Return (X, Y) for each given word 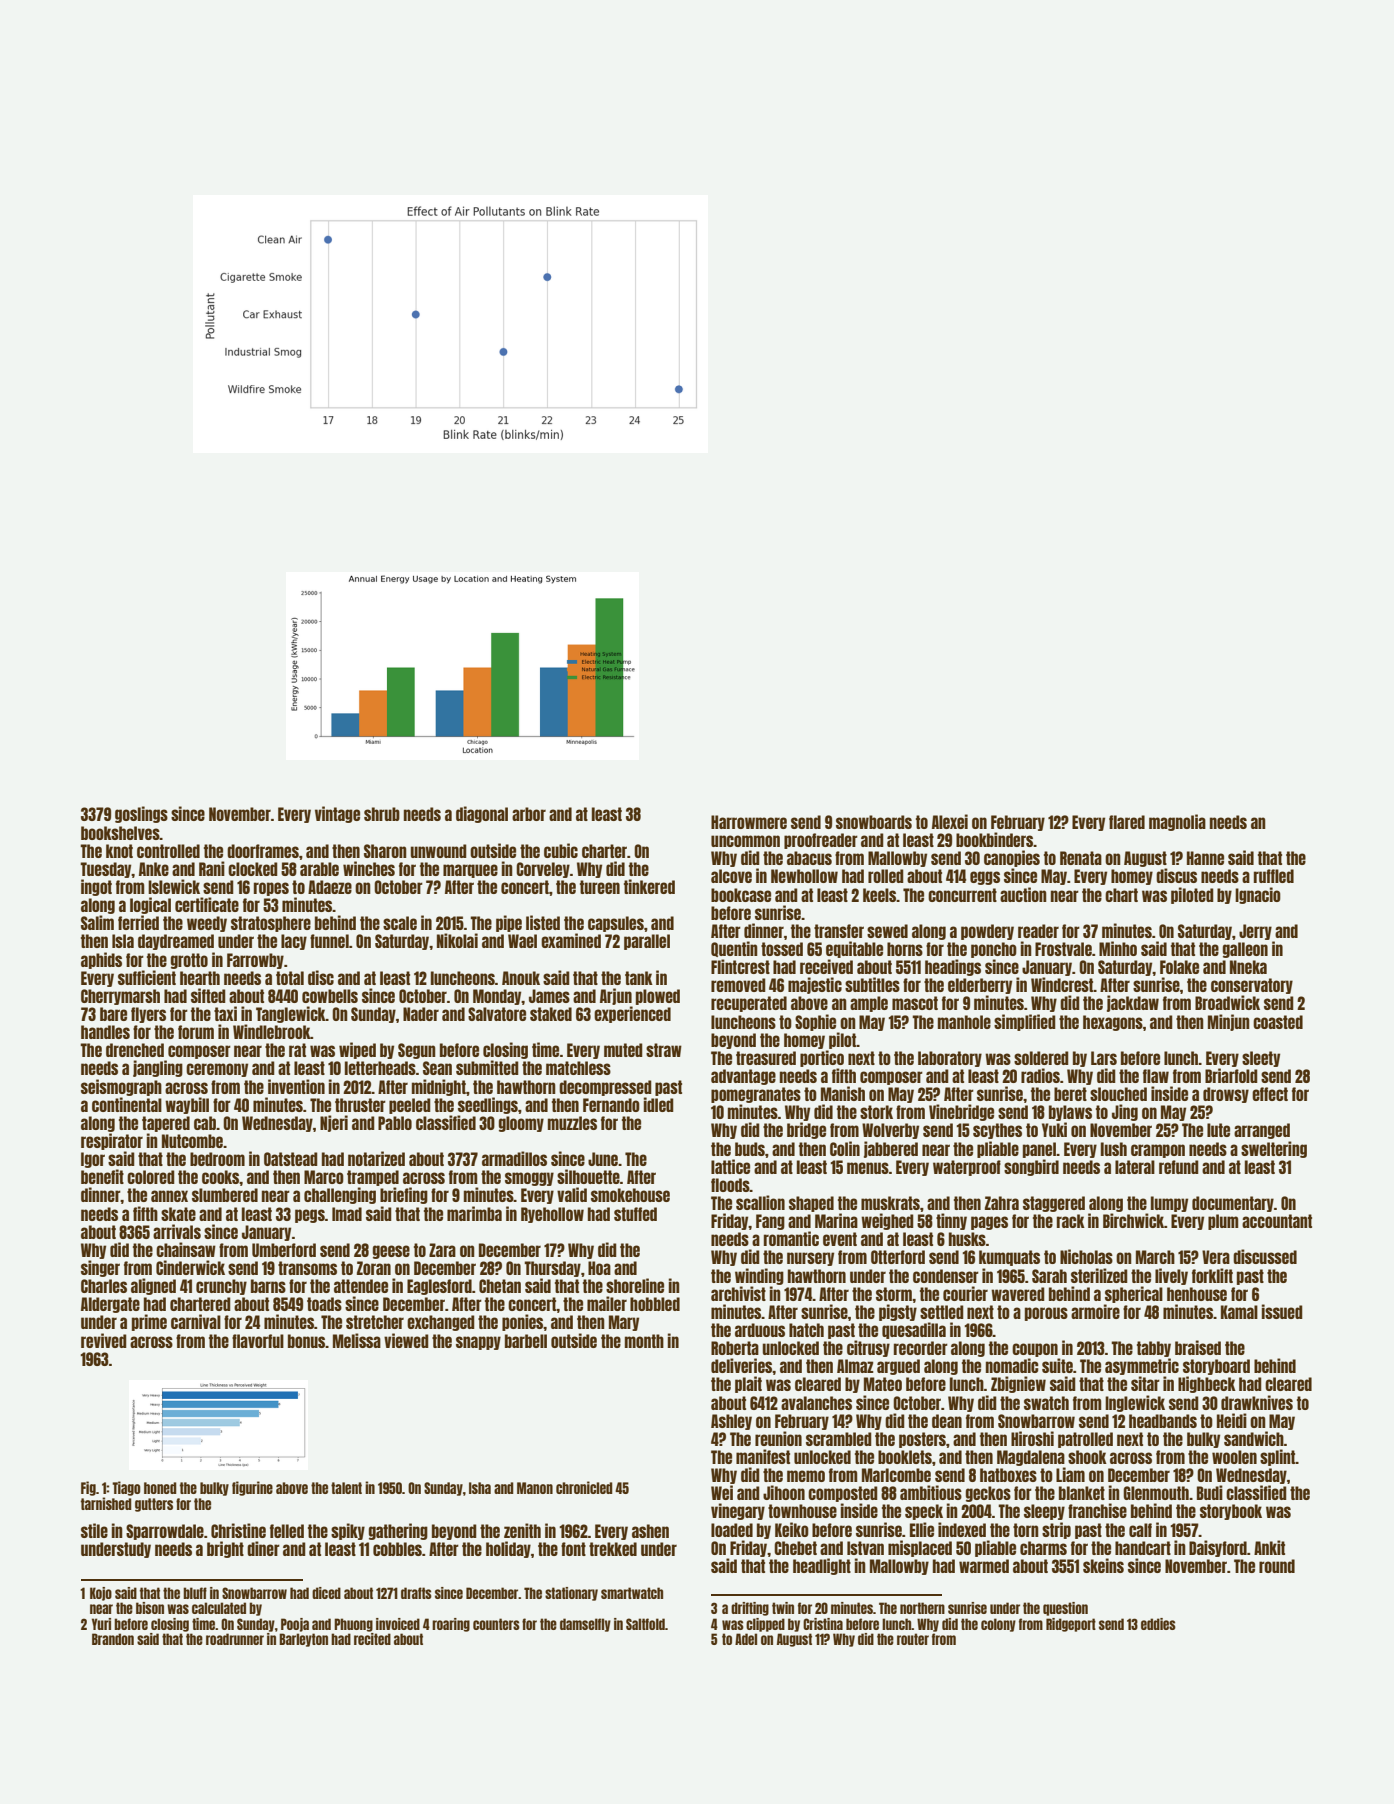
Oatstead (291, 1159)
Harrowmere (749, 822)
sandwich (1254, 1438)
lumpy (1169, 1204)
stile (94, 1530)
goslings (141, 814)
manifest (763, 1456)
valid (572, 1194)
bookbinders (995, 839)
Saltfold (645, 1624)
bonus (306, 1341)
